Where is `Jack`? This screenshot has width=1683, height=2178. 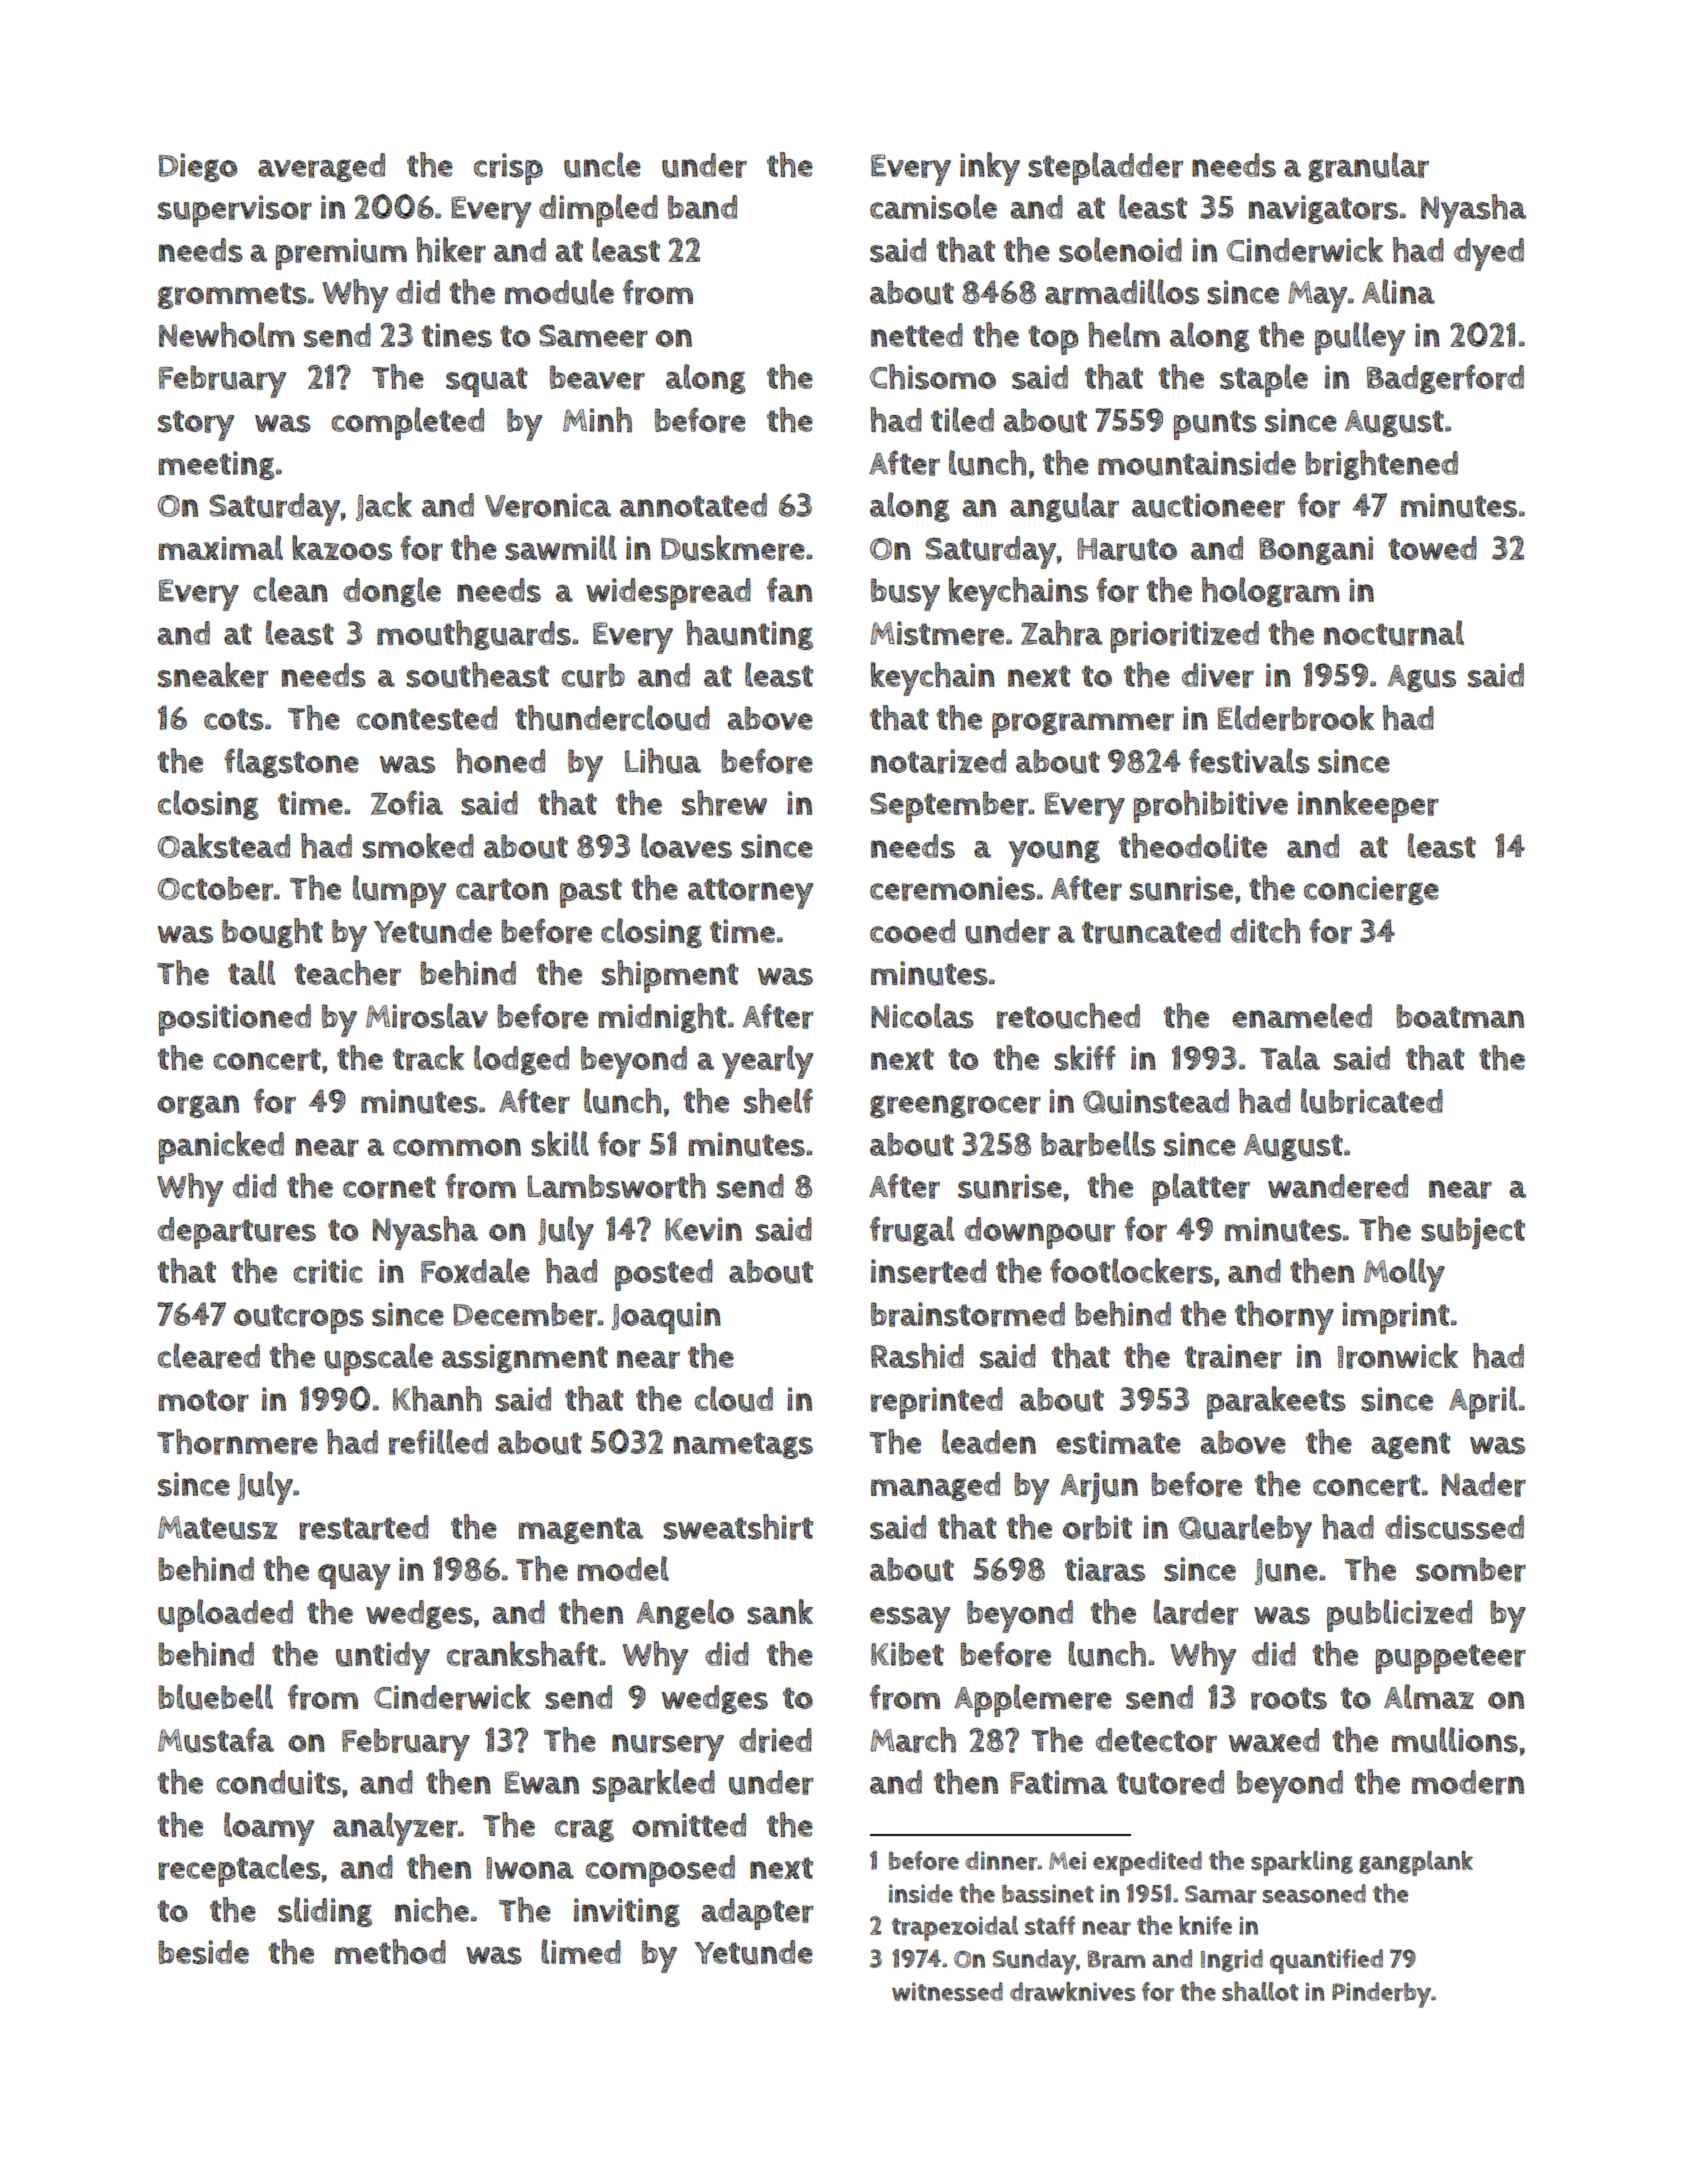 Jack is located at coordinates (384, 506).
